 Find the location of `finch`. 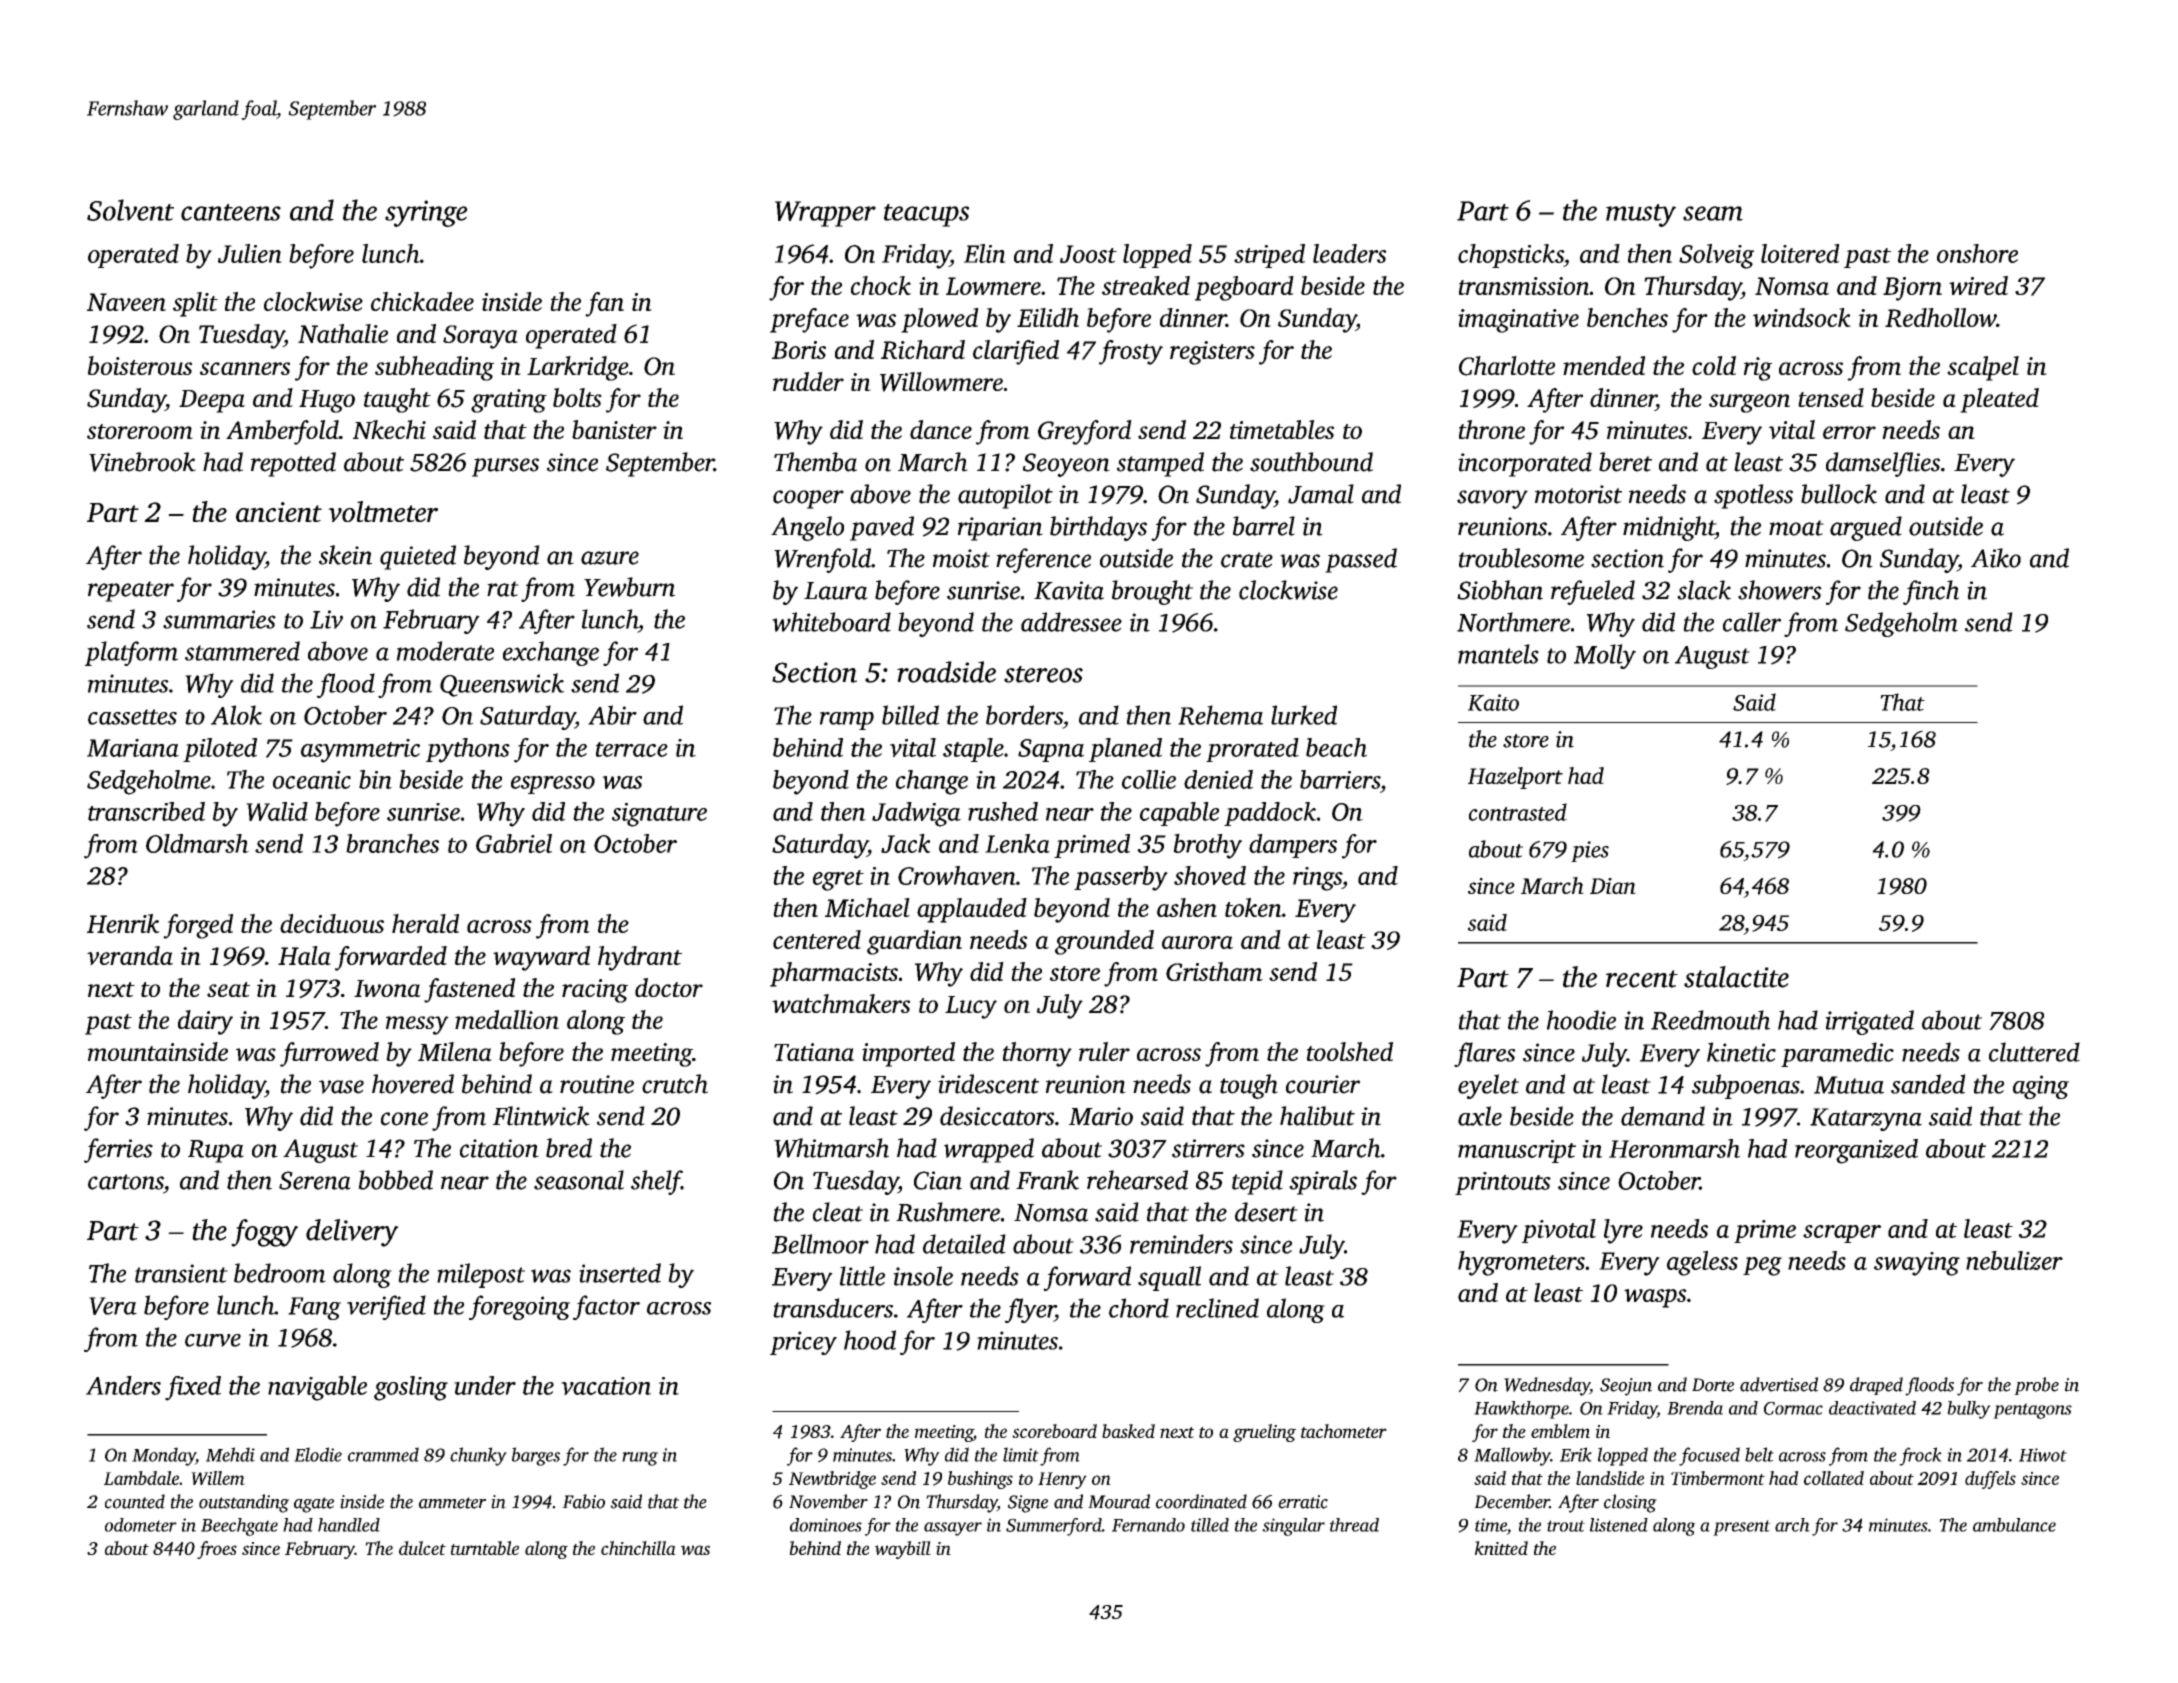

finch is located at coordinates (1931, 592).
